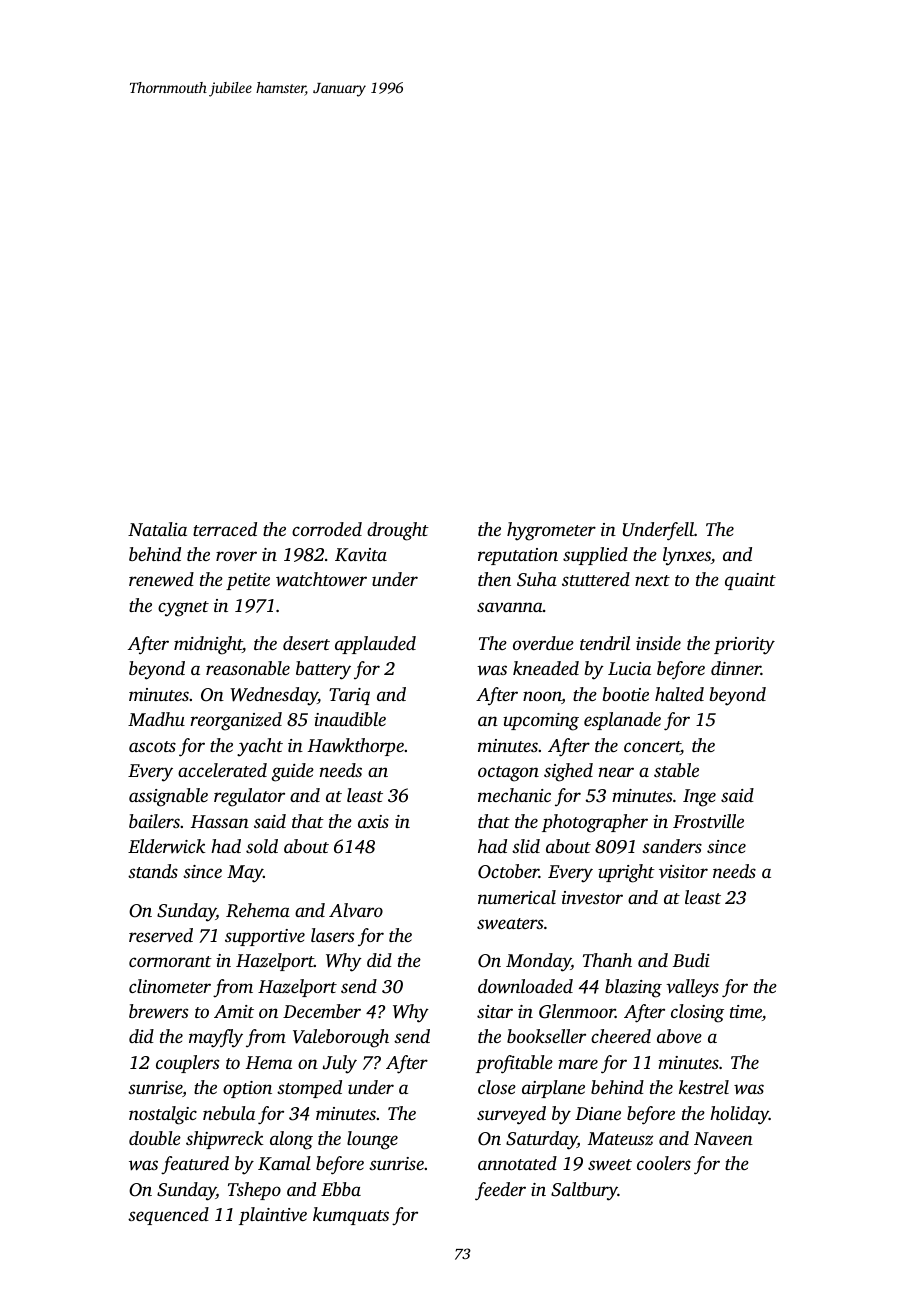  Describe the element at coordinates (351, 1216) in the screenshot. I see `kumquats` at that location.
